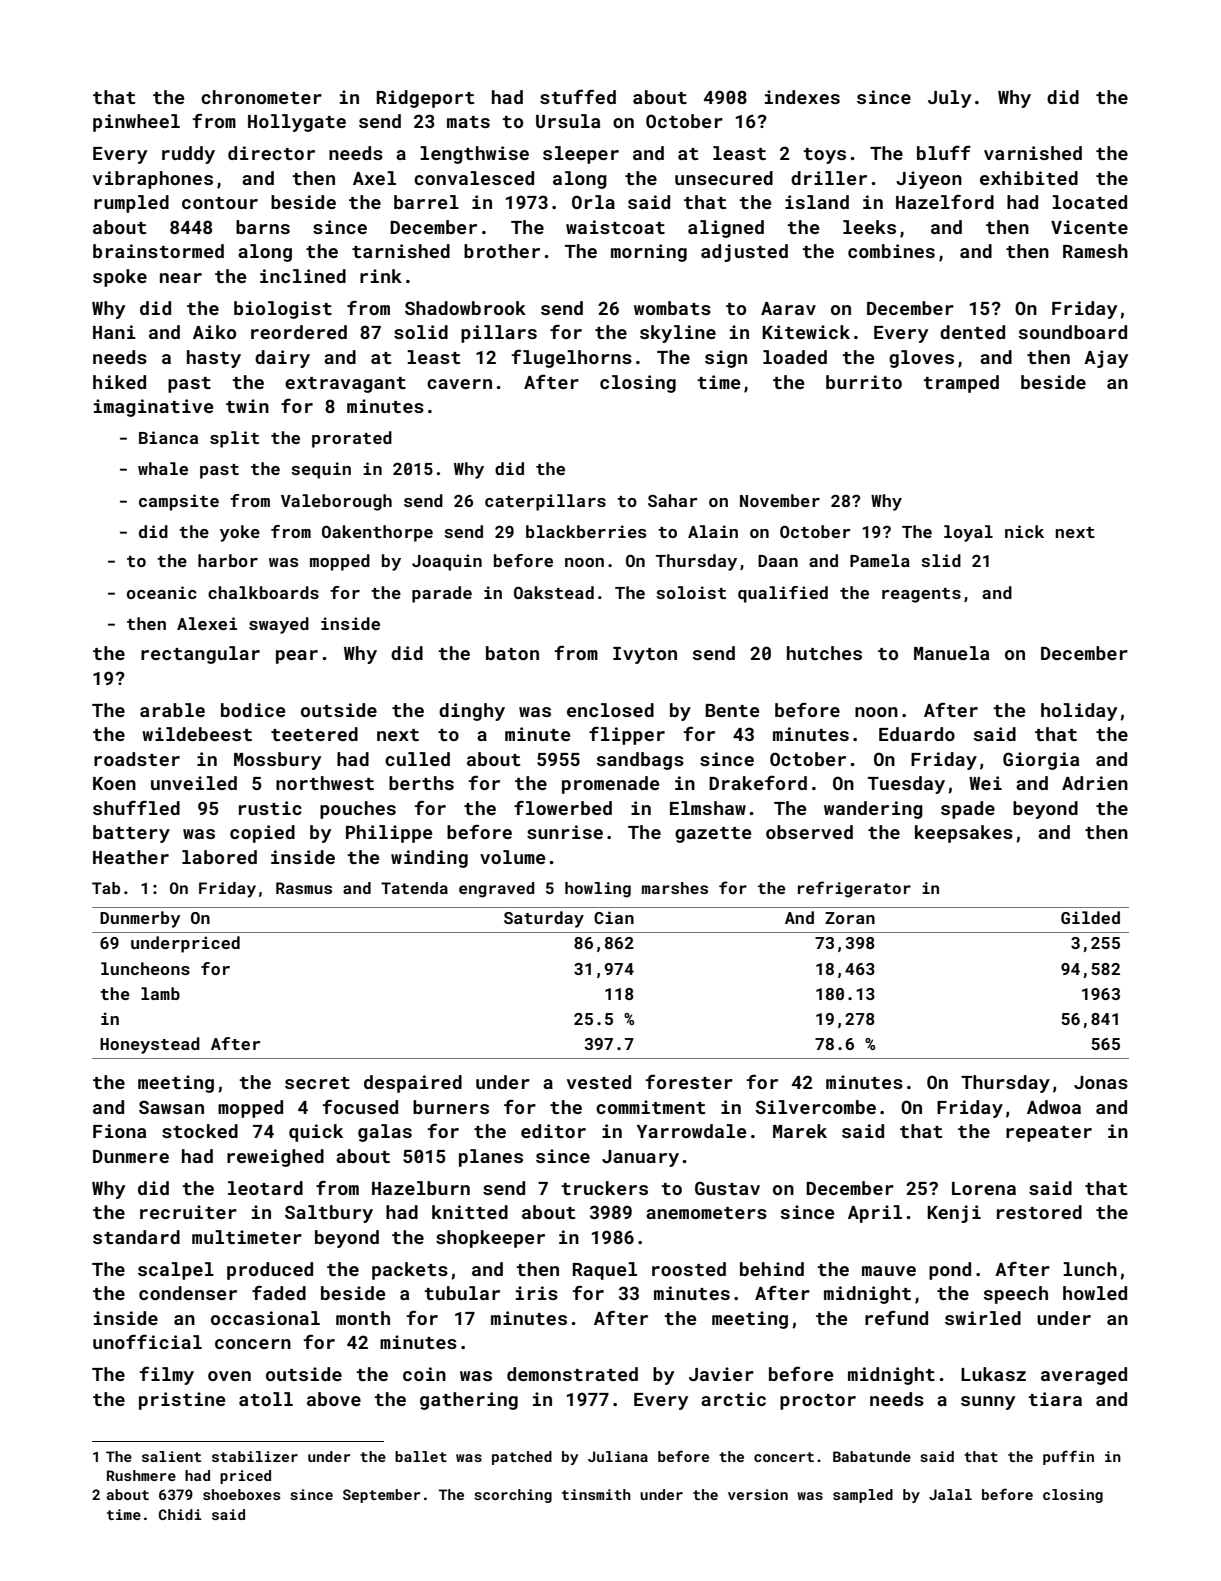 This screenshot has height=1581, width=1221. Describe the element at coordinates (160, 993) in the screenshot. I see `lamb` at that location.
